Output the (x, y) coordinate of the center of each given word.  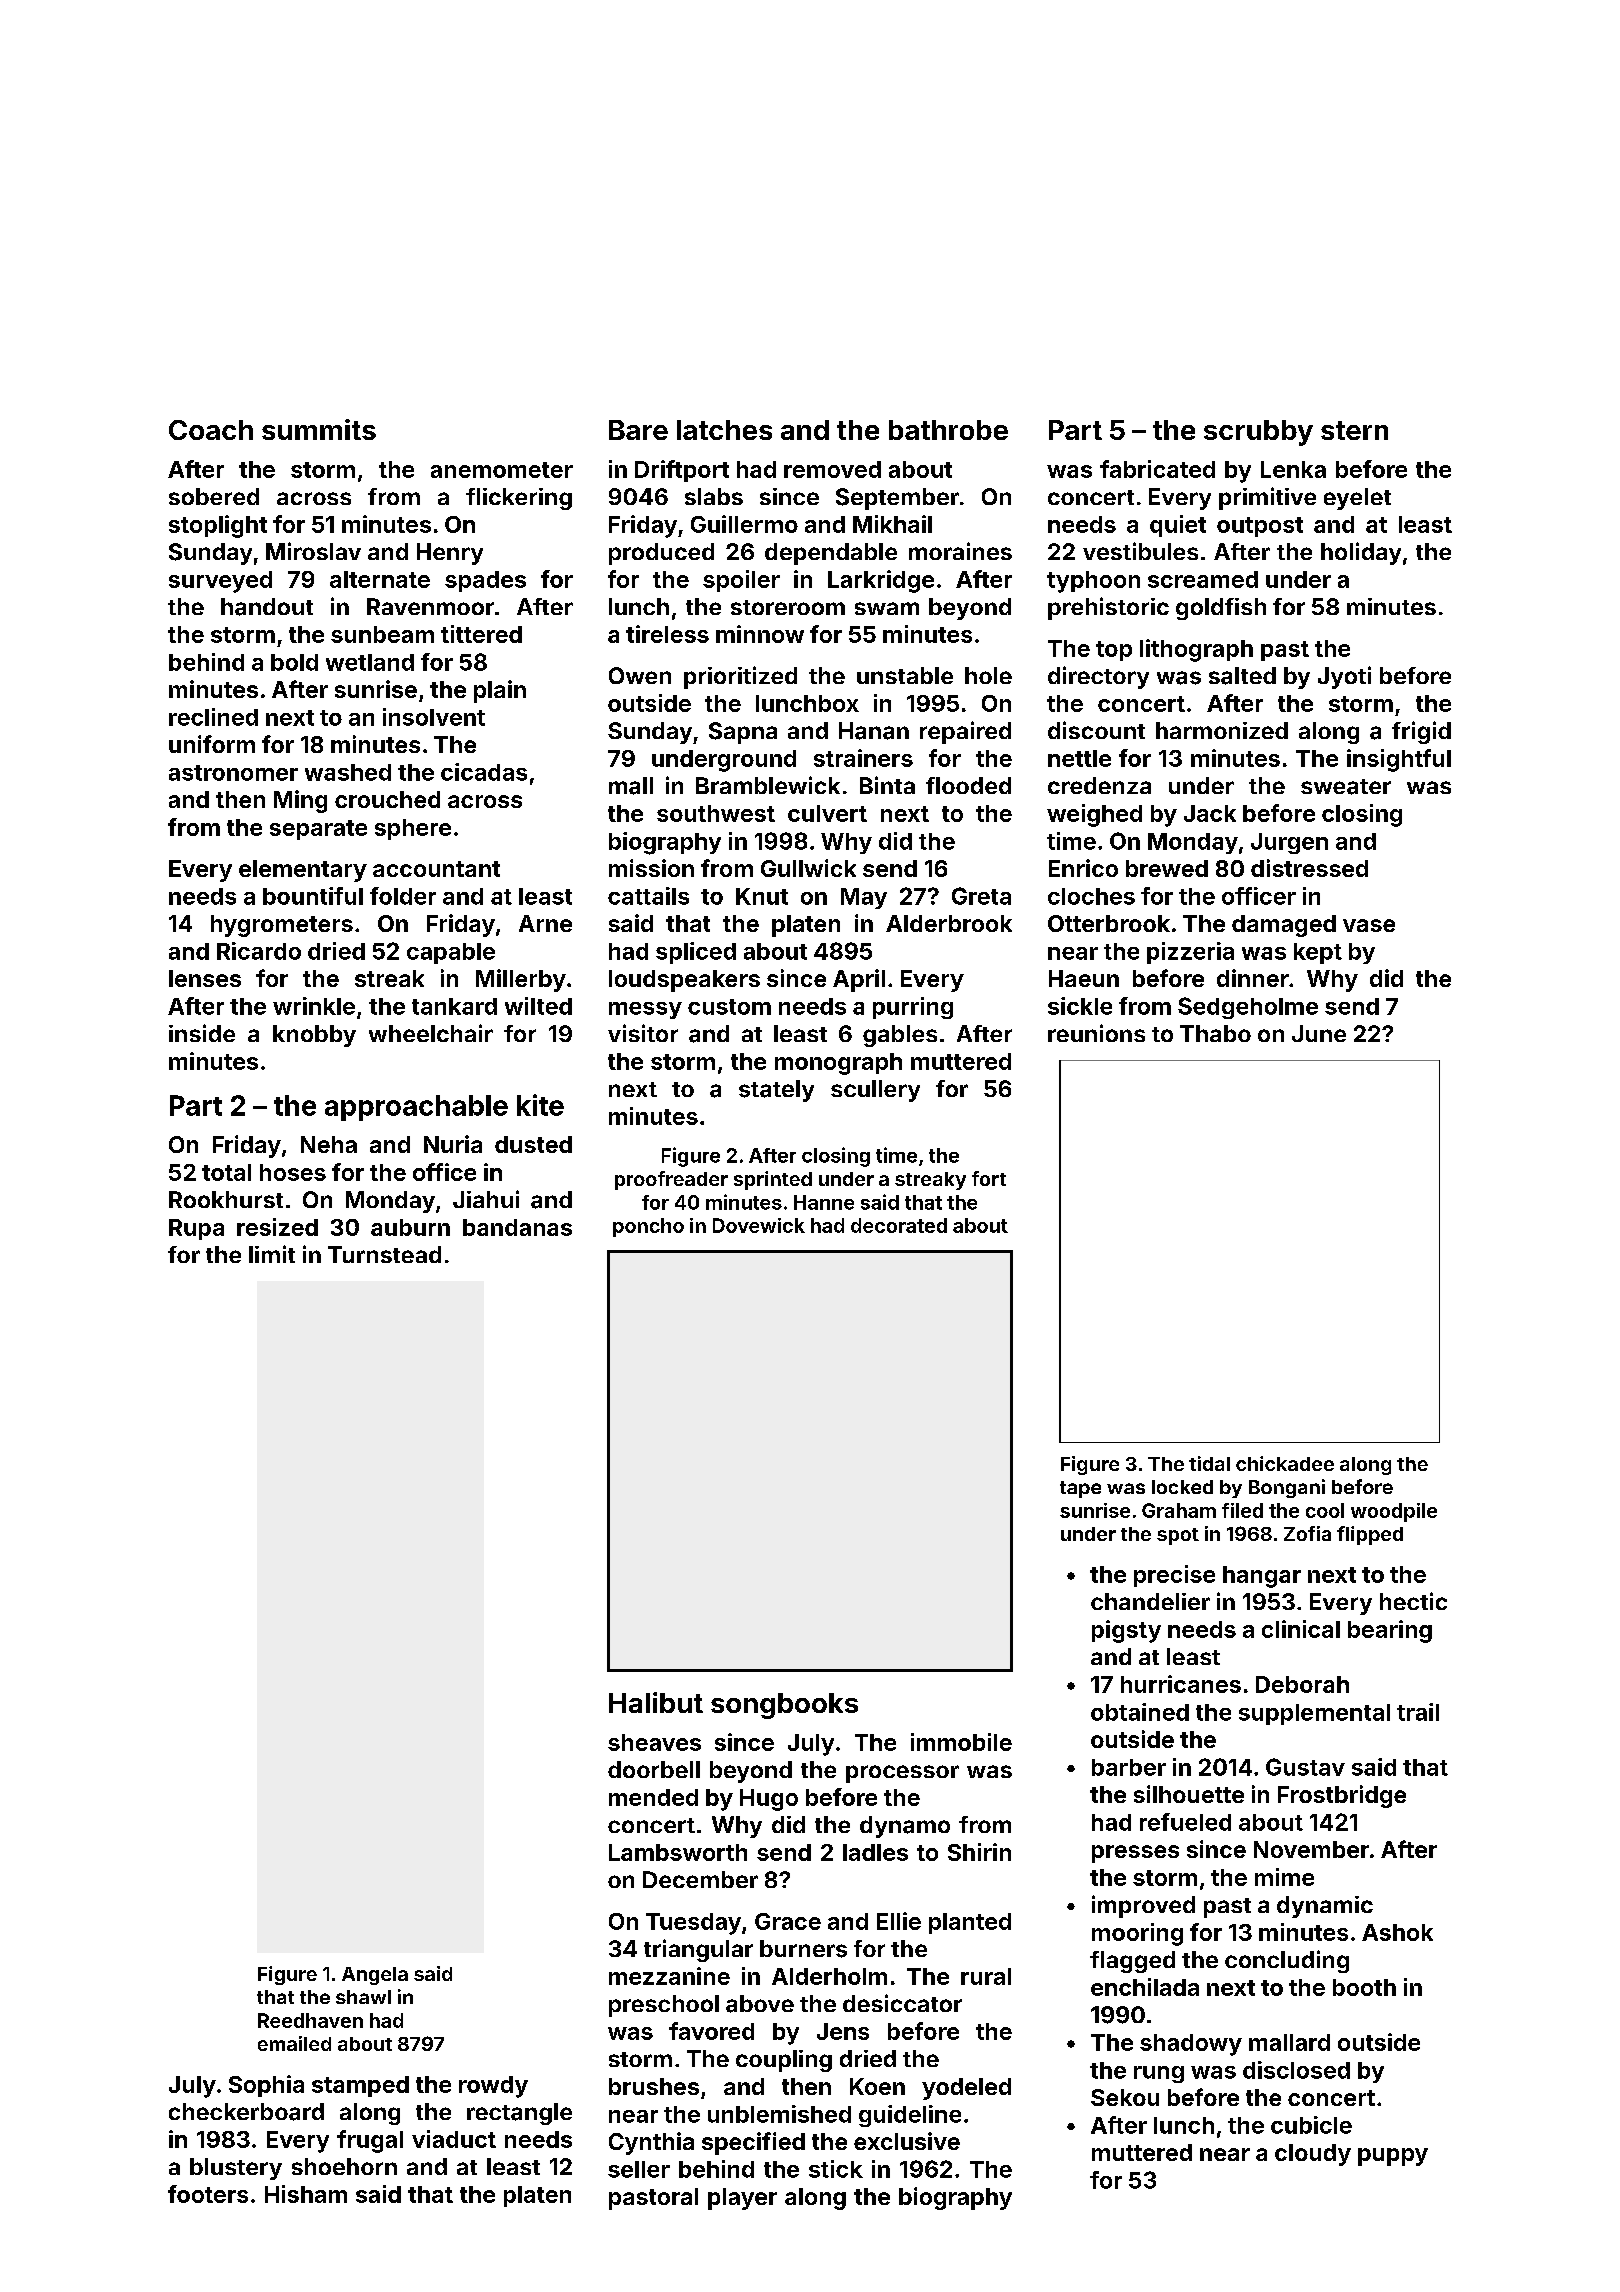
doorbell (654, 1769)
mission (651, 868)
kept (1318, 953)
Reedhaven (310, 2020)
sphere (413, 829)
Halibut (656, 1702)
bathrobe (948, 430)
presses (1135, 1854)
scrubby (1258, 433)
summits (319, 429)
